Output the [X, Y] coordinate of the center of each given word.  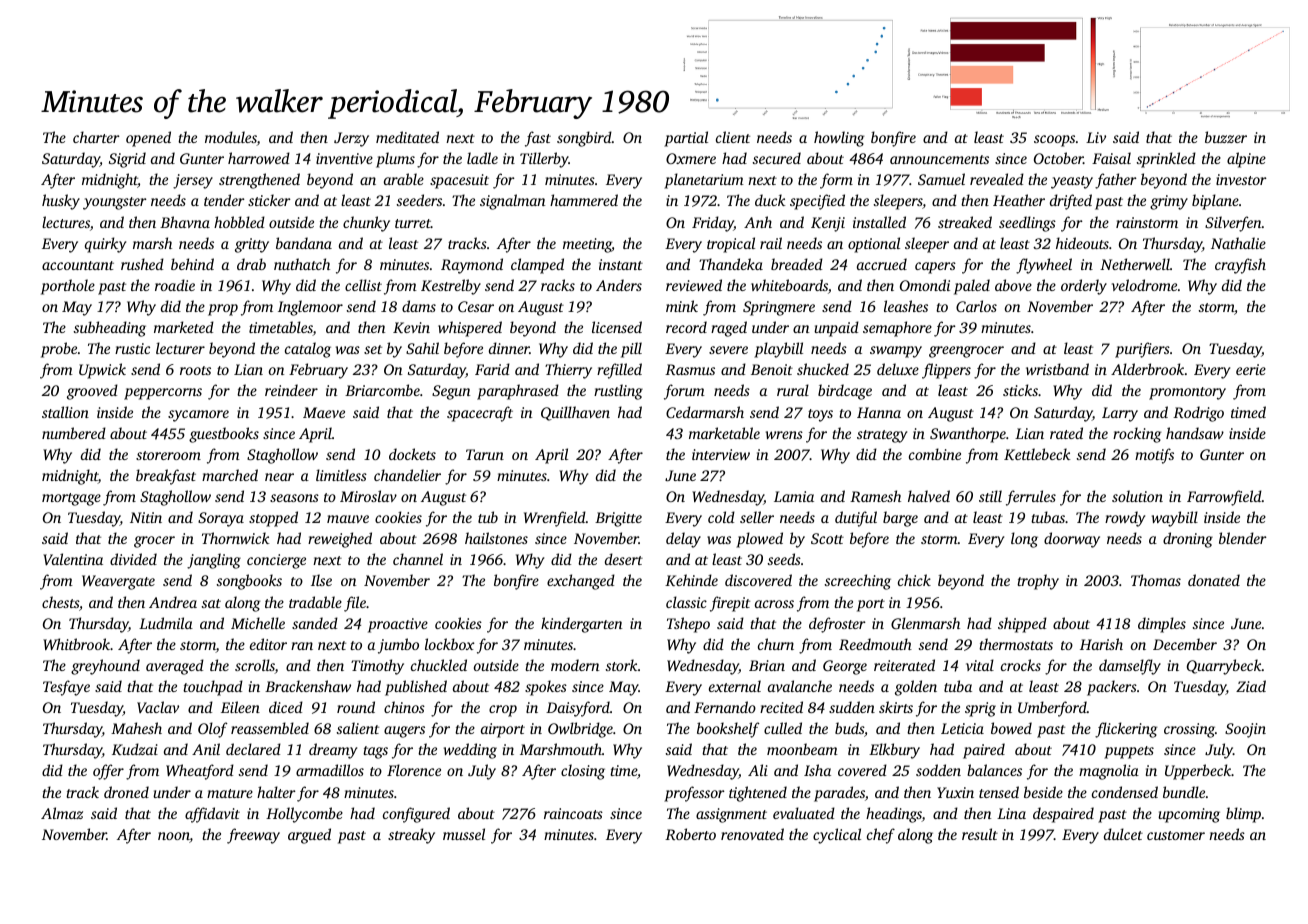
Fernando [725, 707]
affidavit [212, 815]
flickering [1126, 730]
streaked [965, 222]
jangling [214, 561]
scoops [1054, 141]
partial [686, 139]
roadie [175, 285]
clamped [537, 266]
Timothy [377, 667]
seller [757, 517]
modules [231, 138]
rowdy [1125, 519]
